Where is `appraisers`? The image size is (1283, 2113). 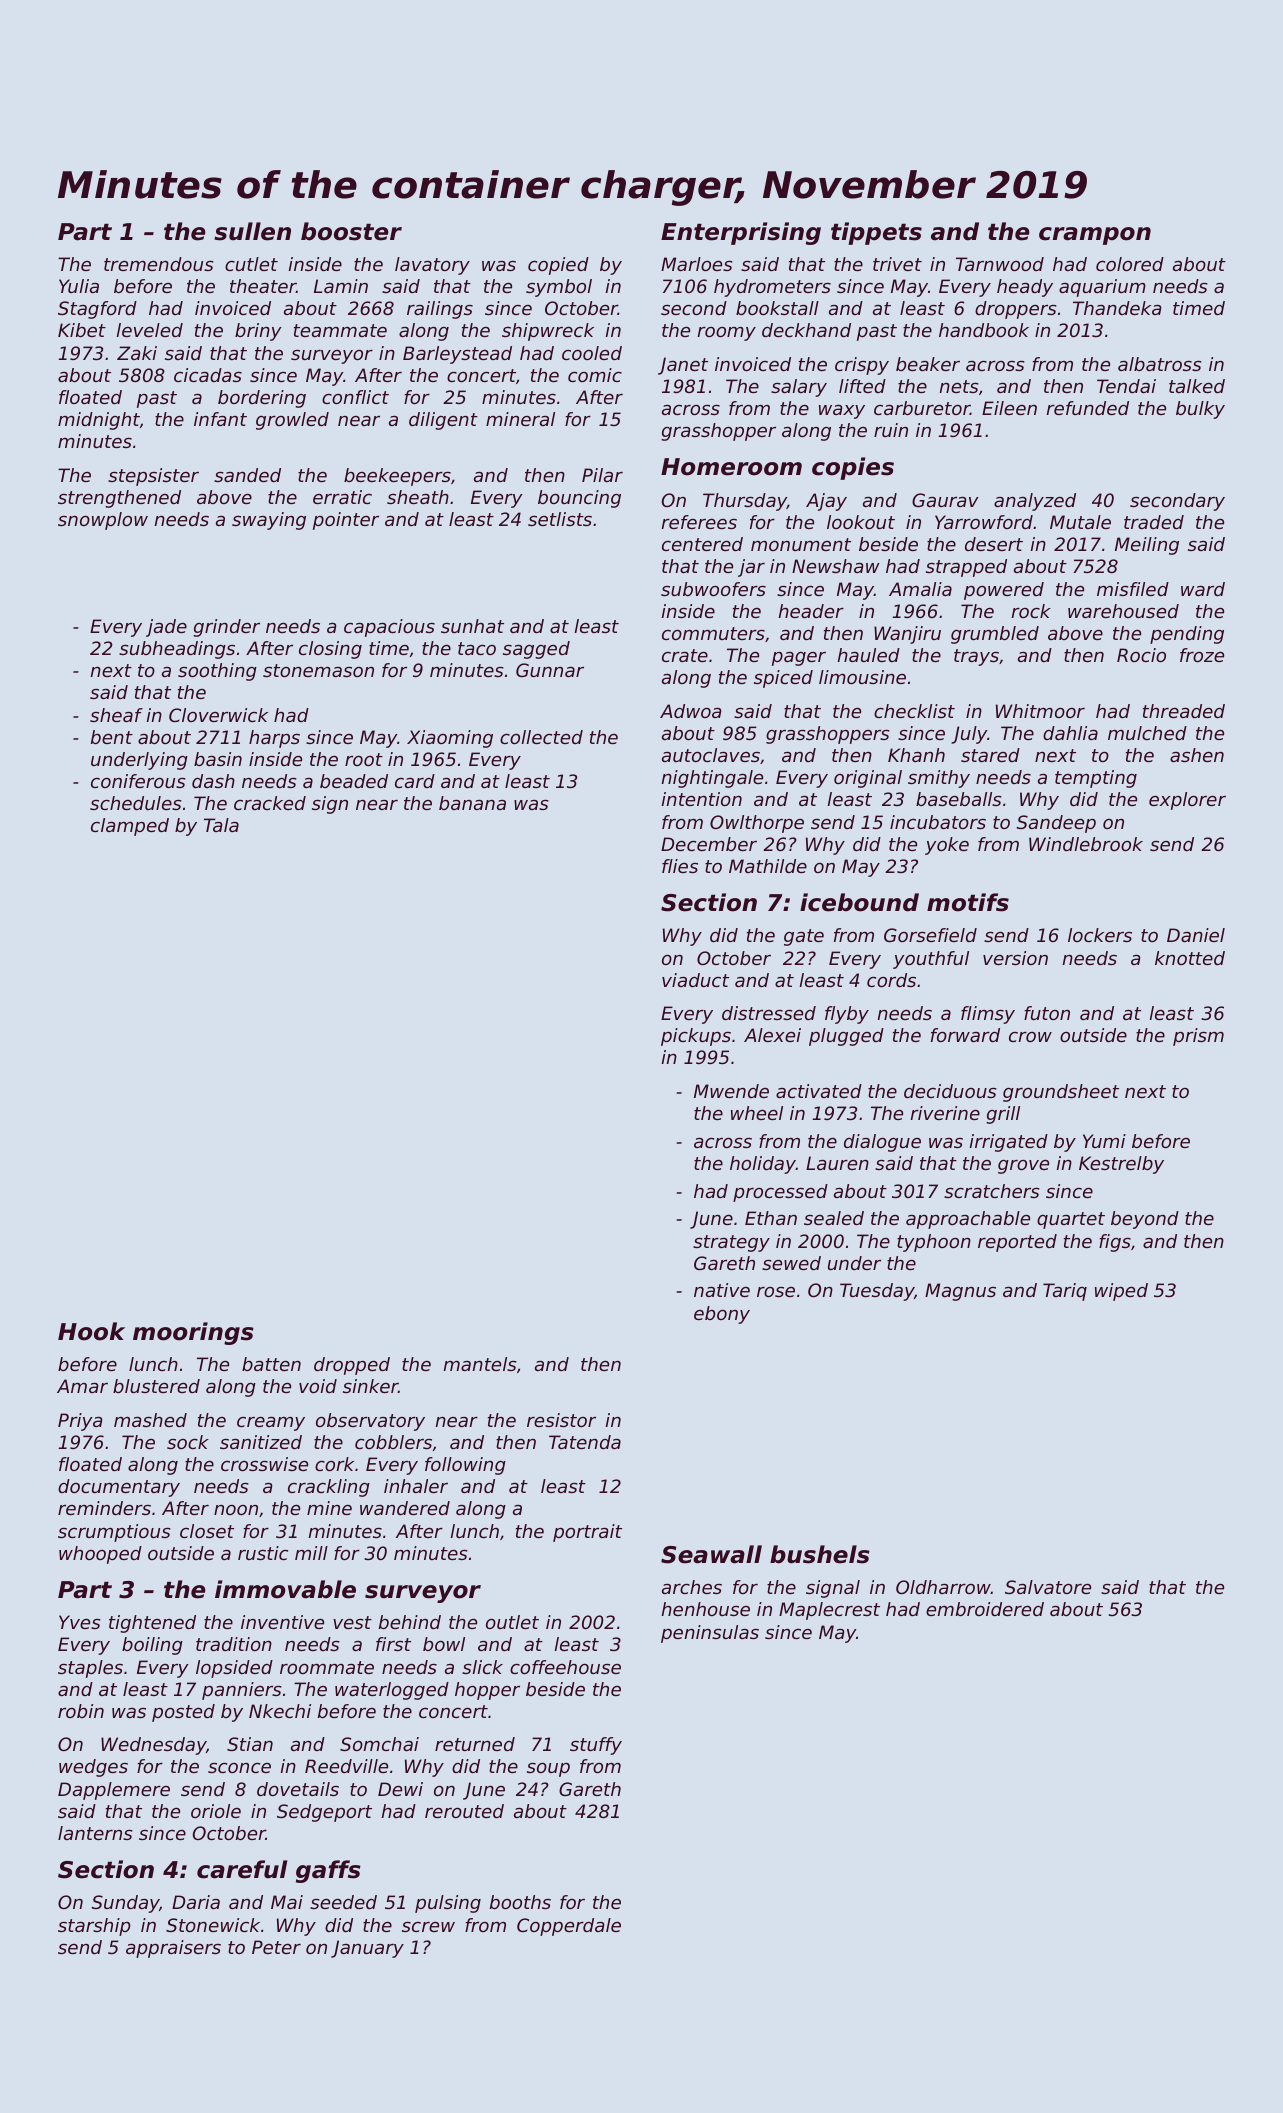 appraisers is located at coordinates (173, 1949).
